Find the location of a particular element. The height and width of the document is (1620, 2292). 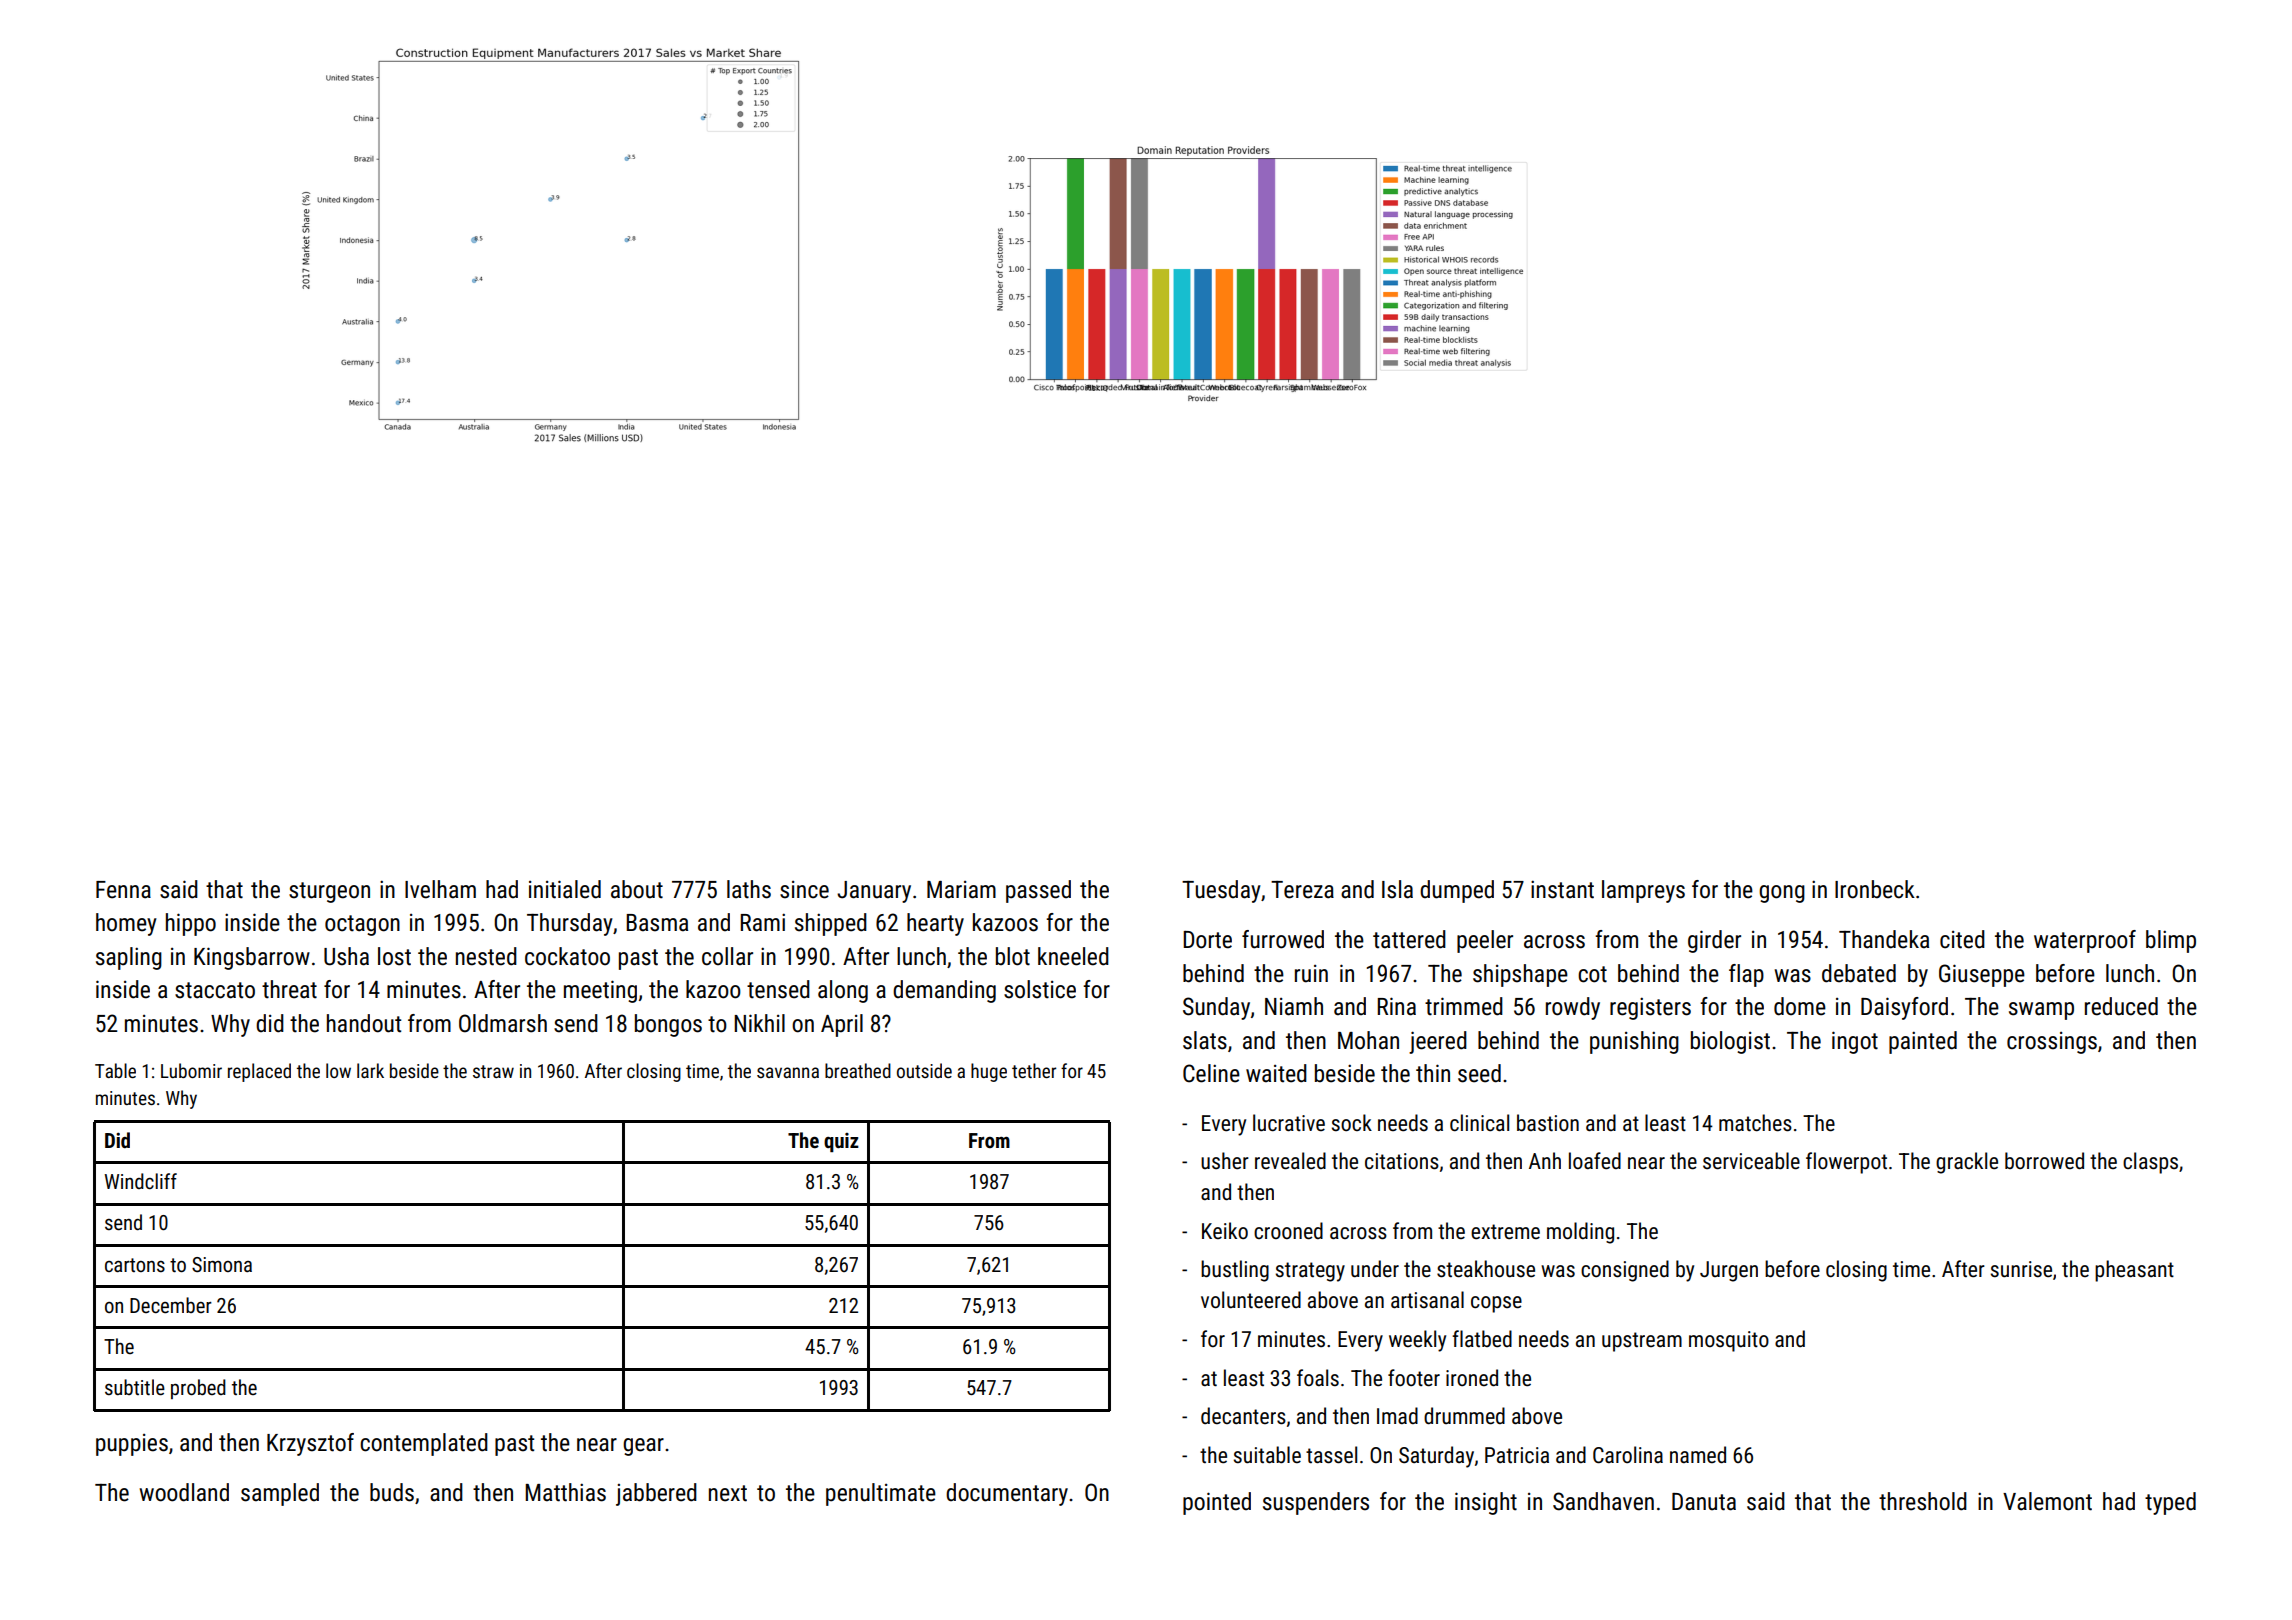

Ivelham is located at coordinates (440, 889).
